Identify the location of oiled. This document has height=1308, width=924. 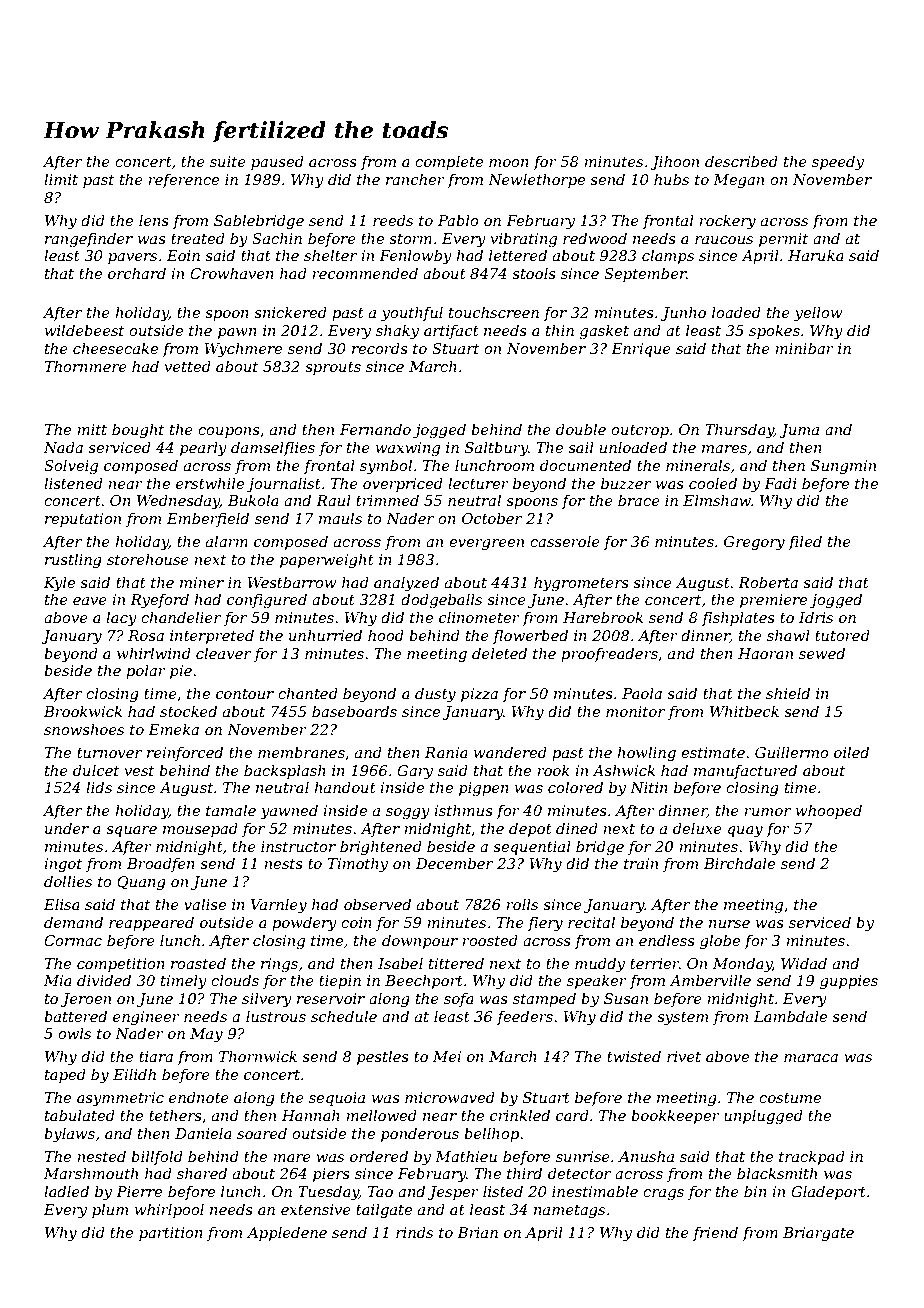
(851, 752).
